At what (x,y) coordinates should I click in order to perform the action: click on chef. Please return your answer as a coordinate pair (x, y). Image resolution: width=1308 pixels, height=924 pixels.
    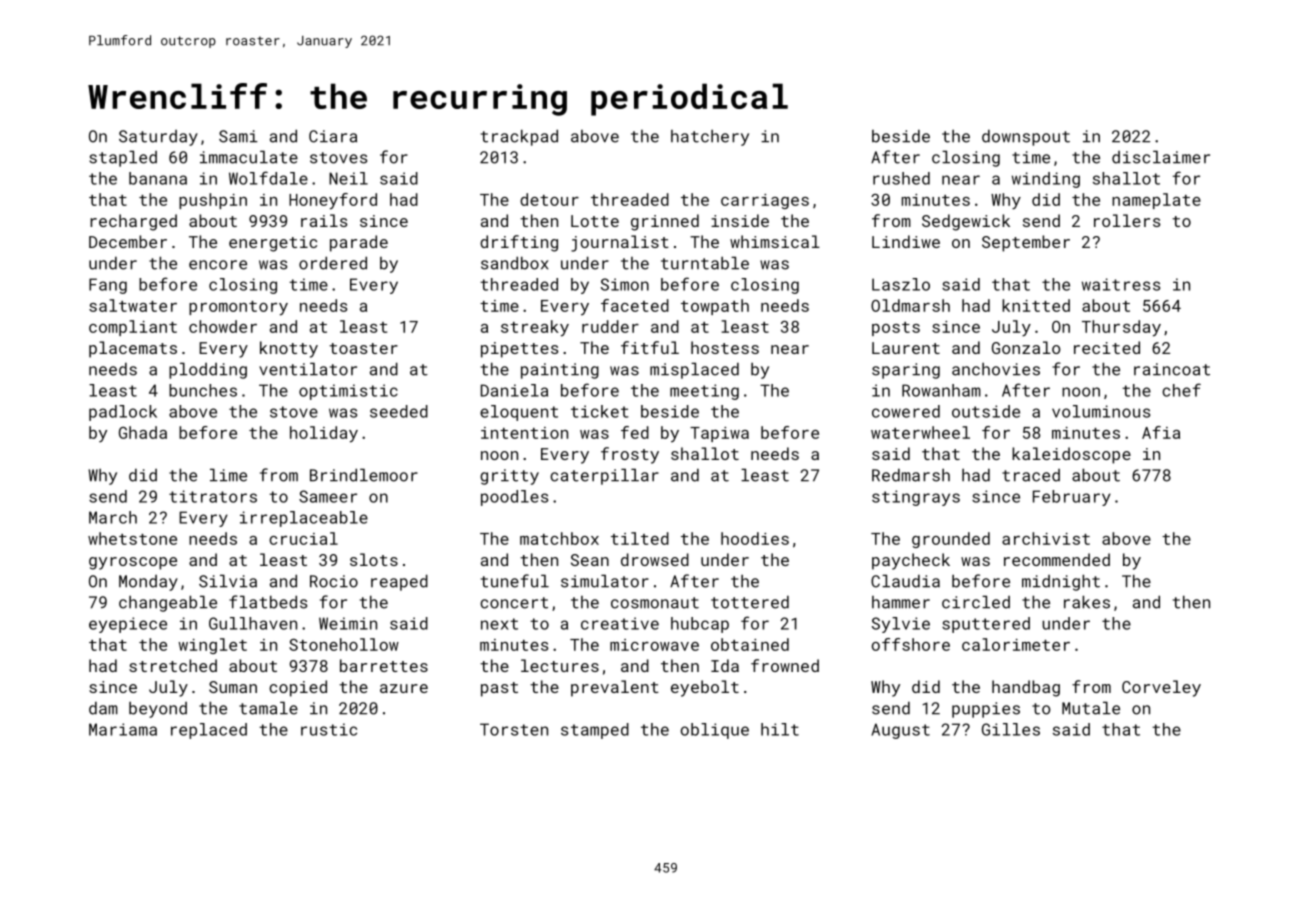
    Looking at the image, I should click on (1181, 390).
